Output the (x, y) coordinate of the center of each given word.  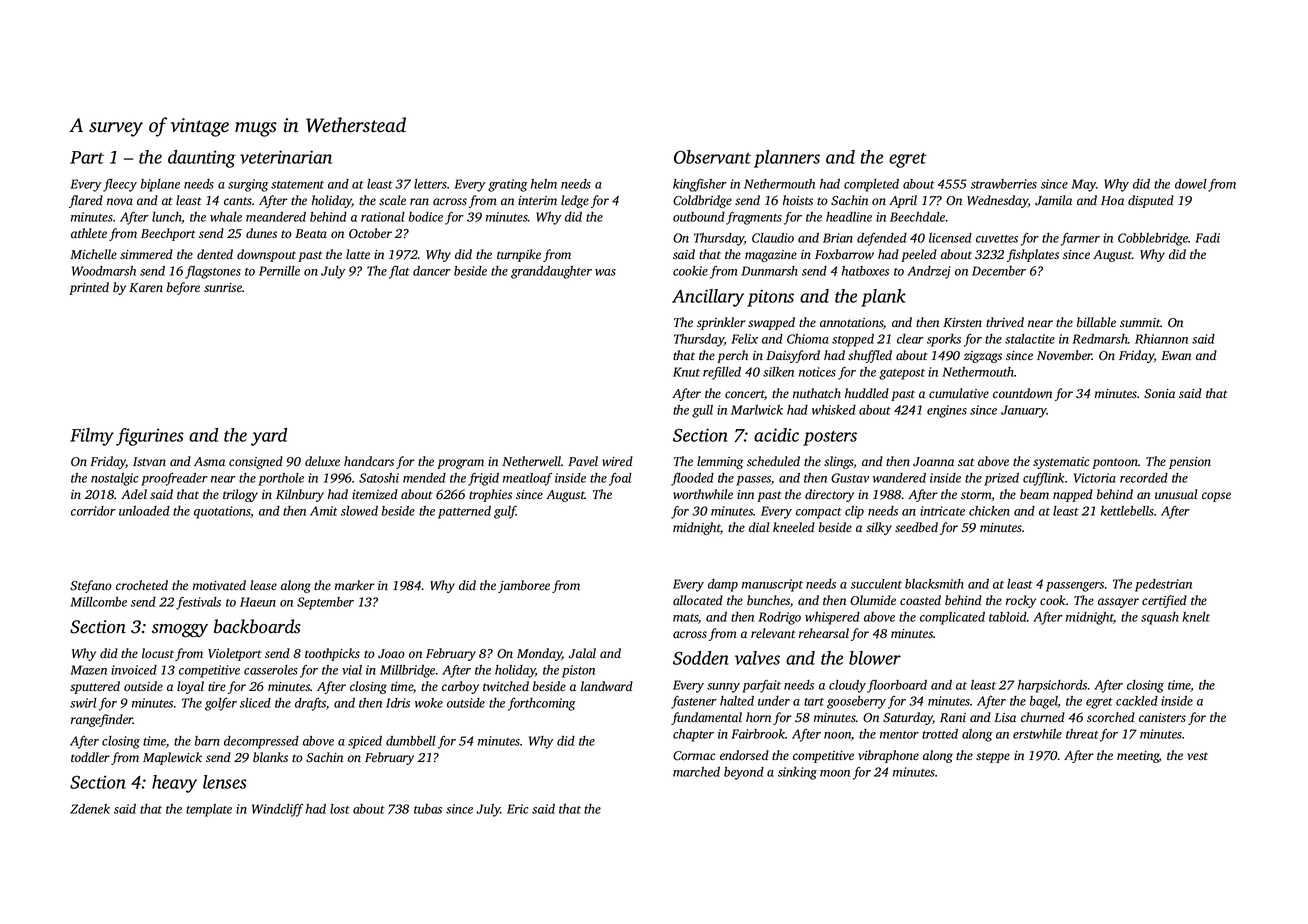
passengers (1075, 587)
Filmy (92, 437)
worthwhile (703, 494)
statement (297, 185)
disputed (1151, 201)
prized (1001, 479)
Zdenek (90, 809)
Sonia (1159, 394)
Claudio (773, 238)
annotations (851, 322)
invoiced (134, 670)
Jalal (582, 653)
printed (89, 288)
